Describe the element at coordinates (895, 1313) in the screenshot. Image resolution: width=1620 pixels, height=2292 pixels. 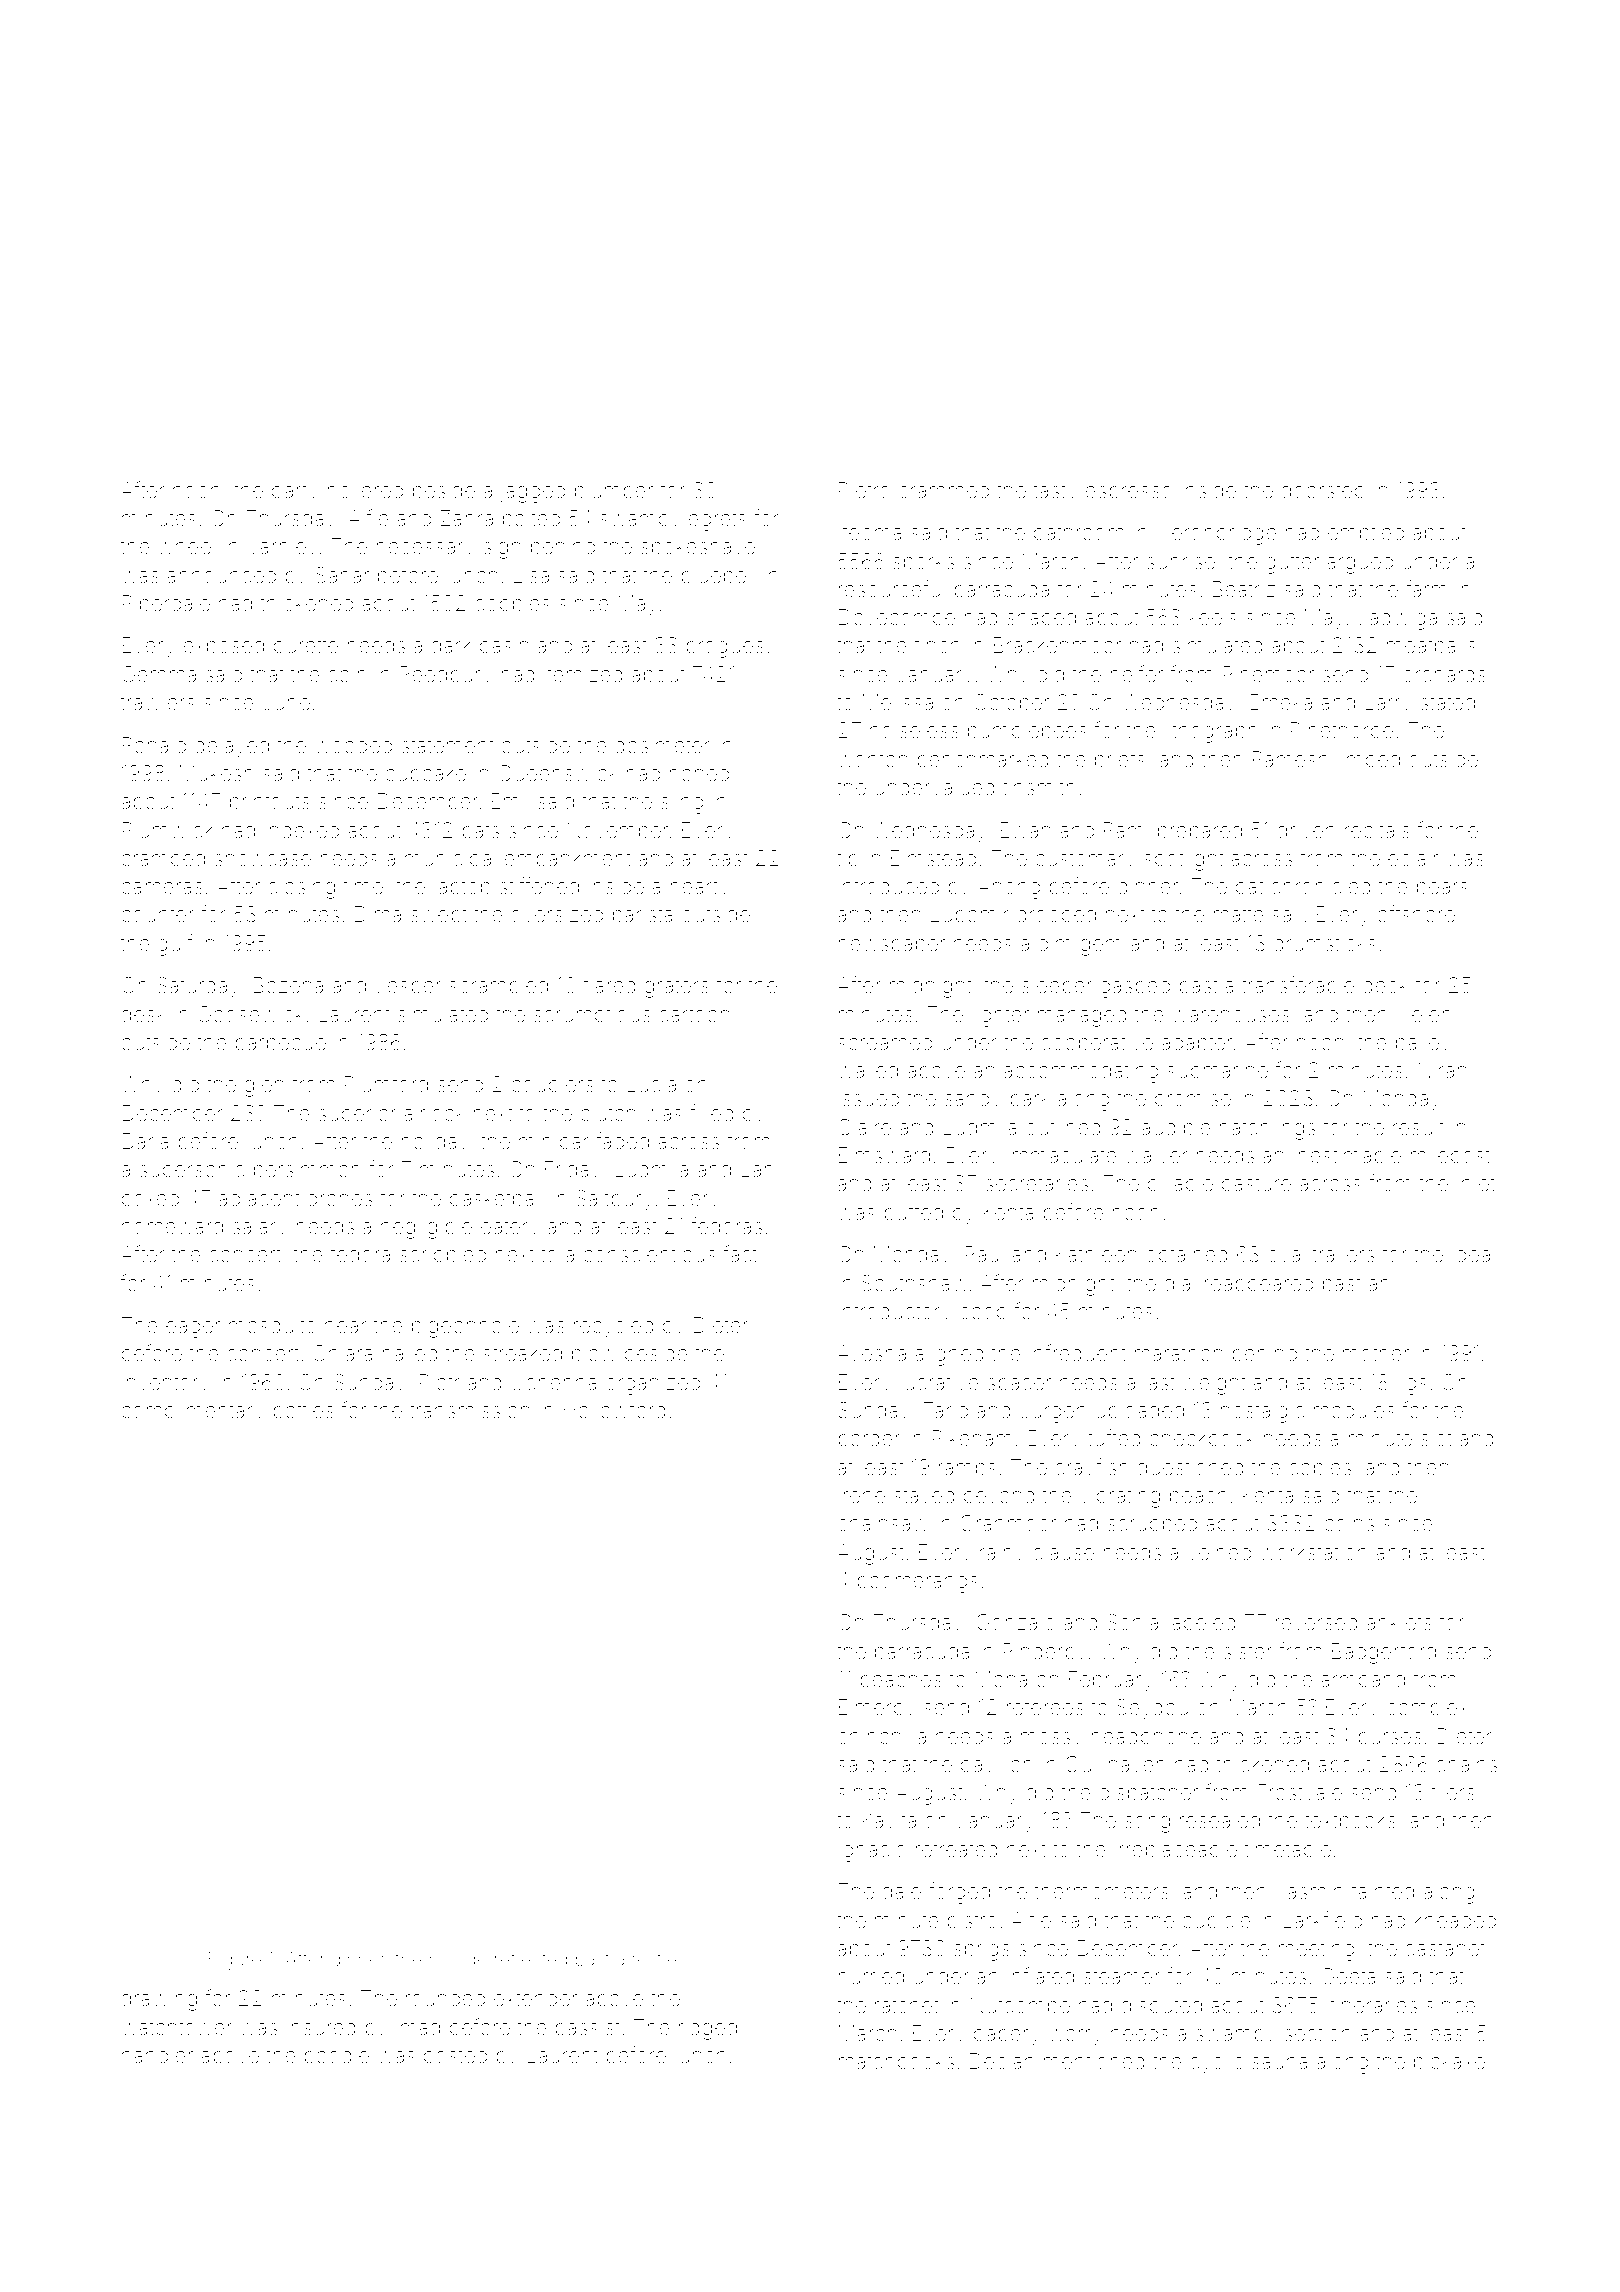
I see `introductory` at that location.
